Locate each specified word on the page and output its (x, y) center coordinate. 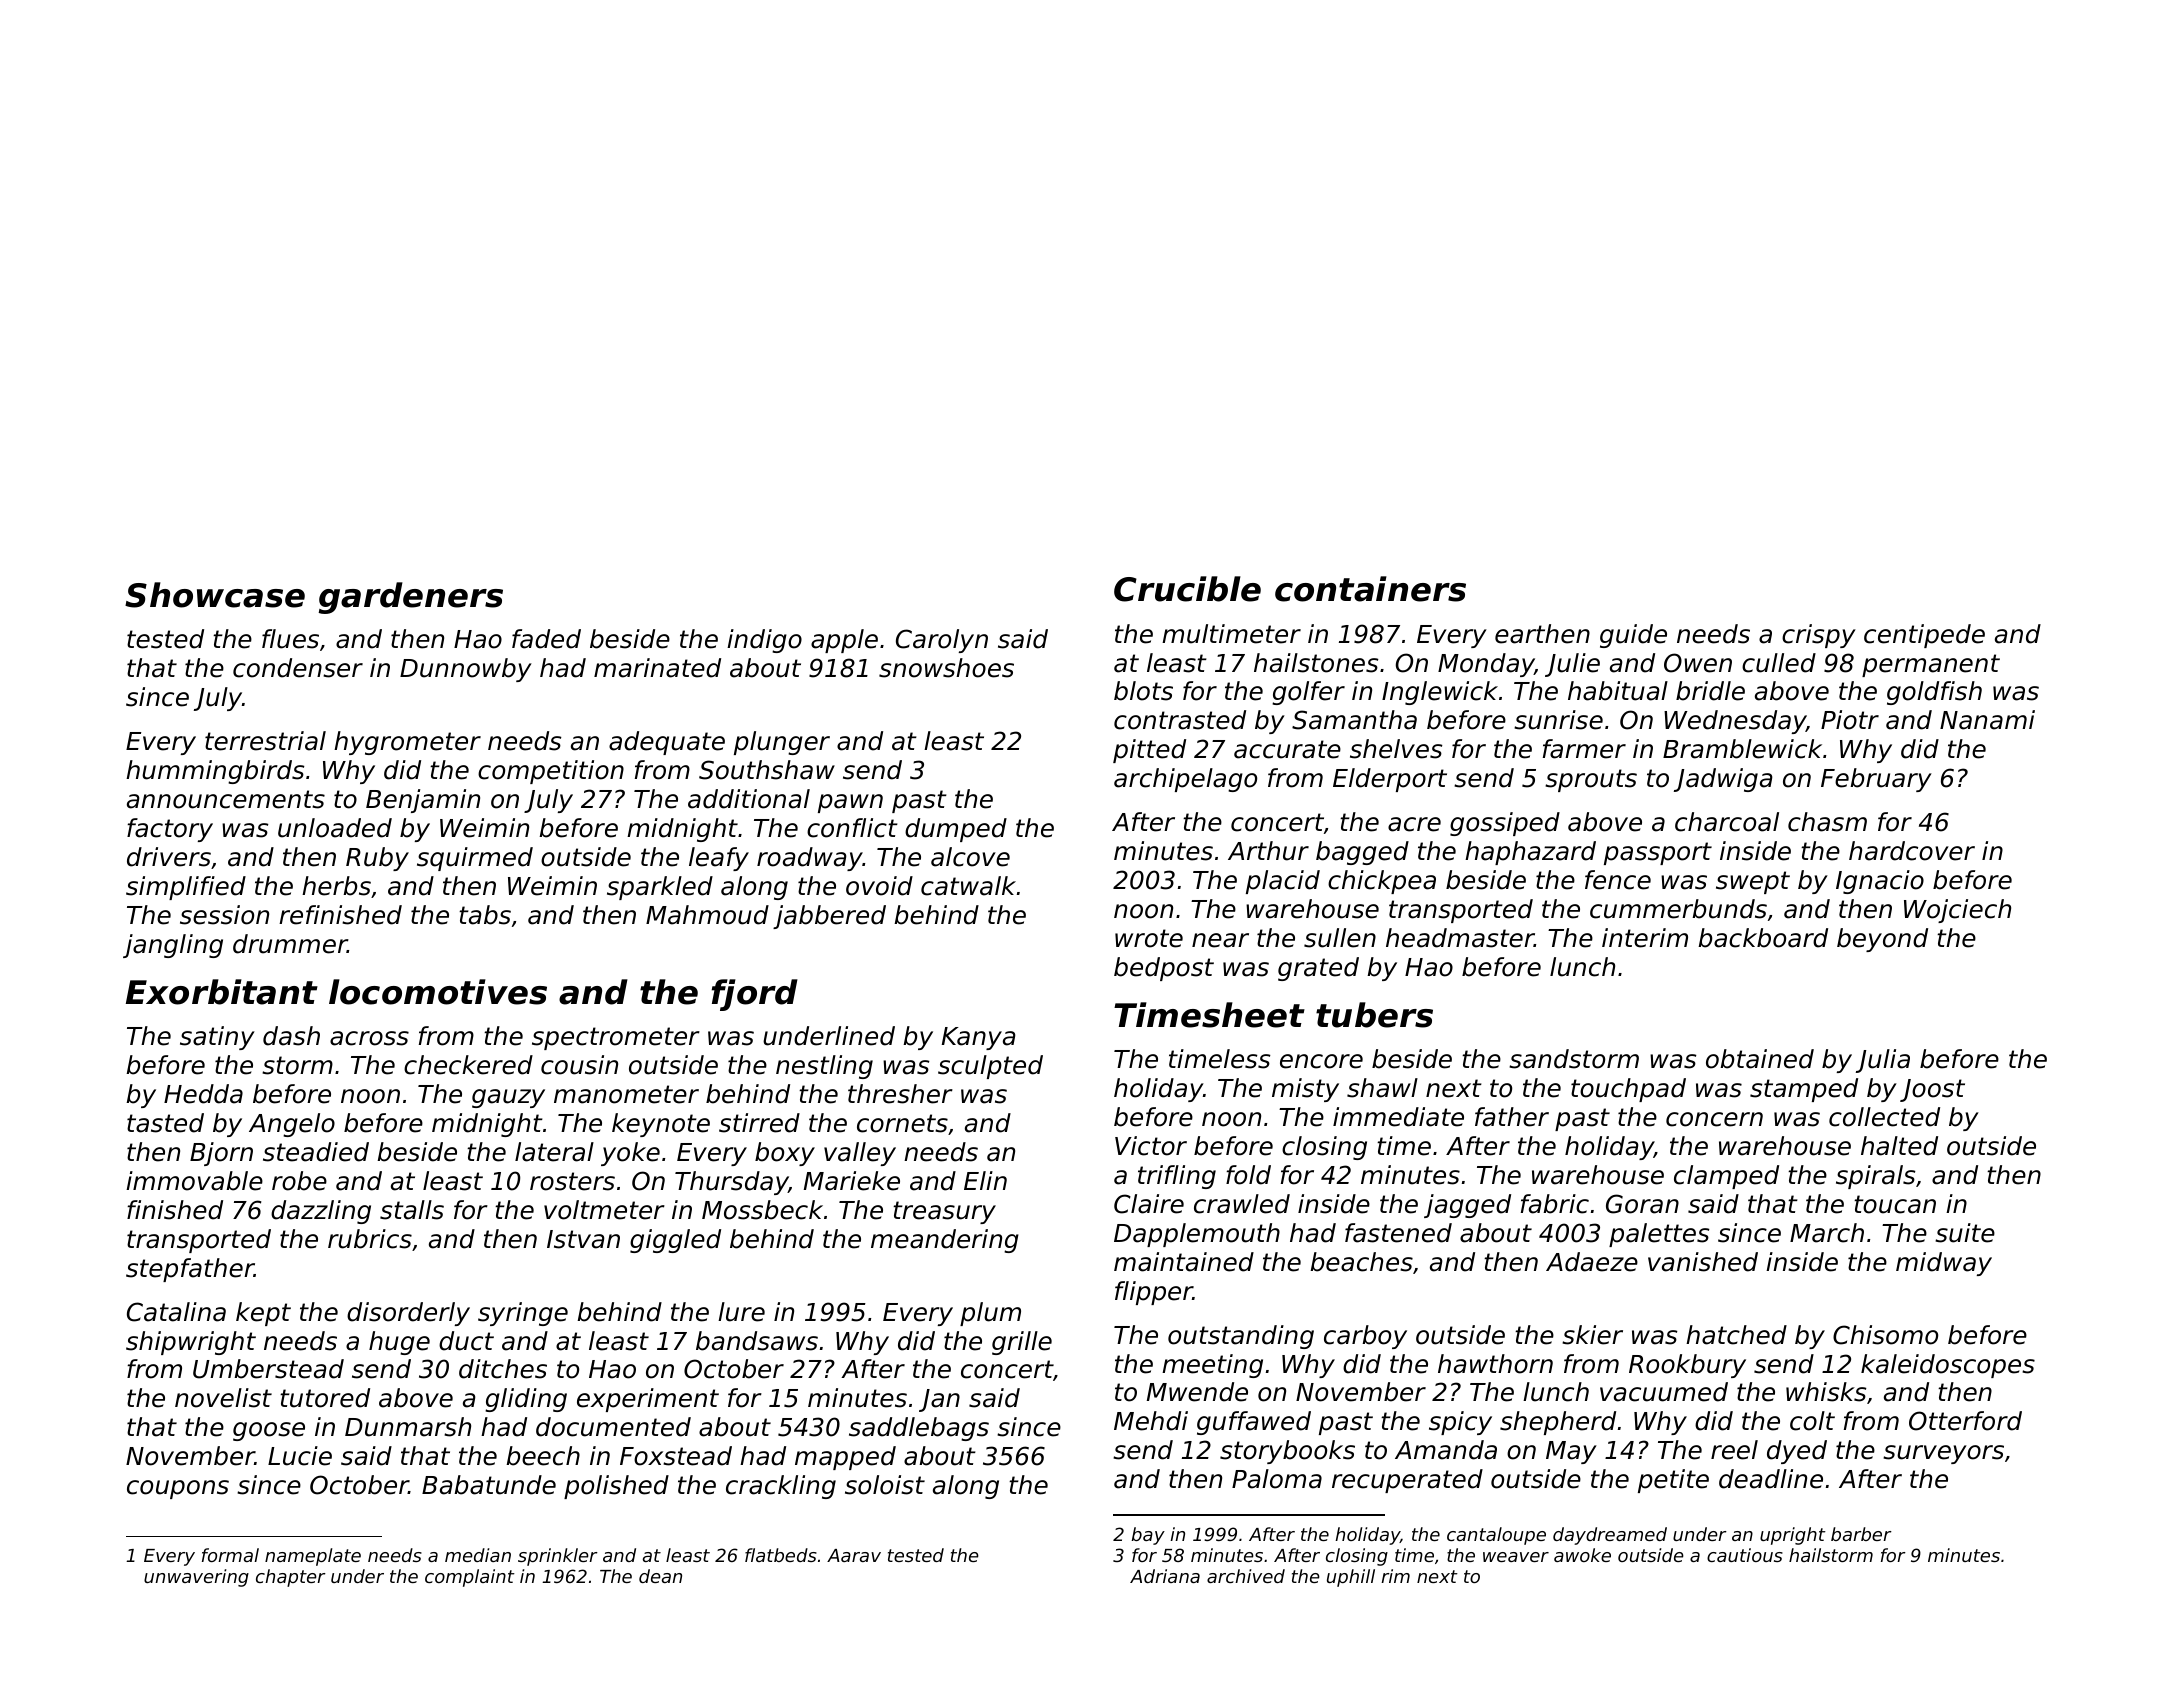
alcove (970, 857)
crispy (1819, 636)
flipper (1154, 1293)
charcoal (1727, 822)
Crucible (1187, 589)
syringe (523, 1314)
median (478, 1555)
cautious (1745, 1555)
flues (290, 639)
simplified (186, 888)
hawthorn (1495, 1364)
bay (1148, 1536)
